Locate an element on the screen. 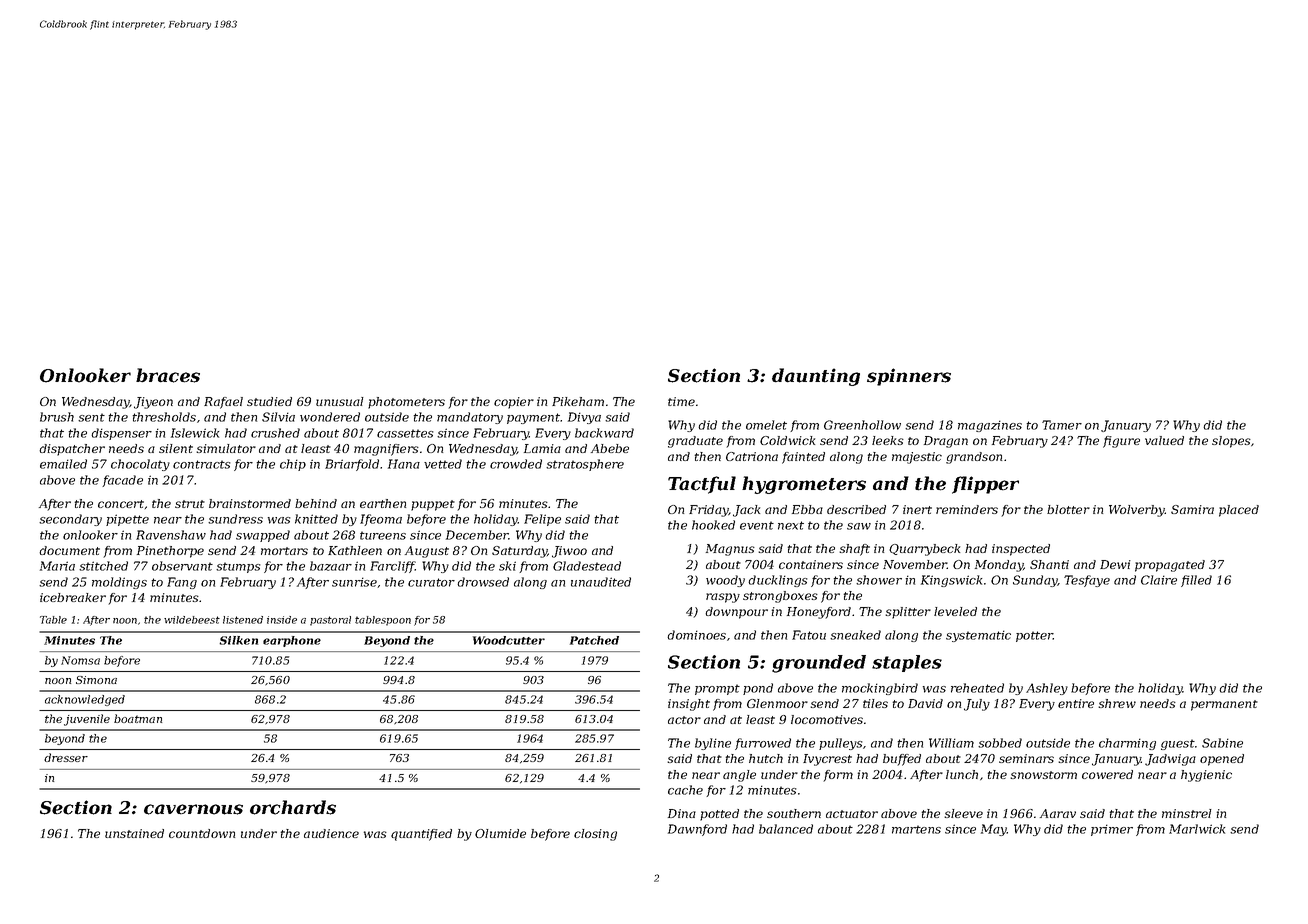  facade is located at coordinates (122, 481).
